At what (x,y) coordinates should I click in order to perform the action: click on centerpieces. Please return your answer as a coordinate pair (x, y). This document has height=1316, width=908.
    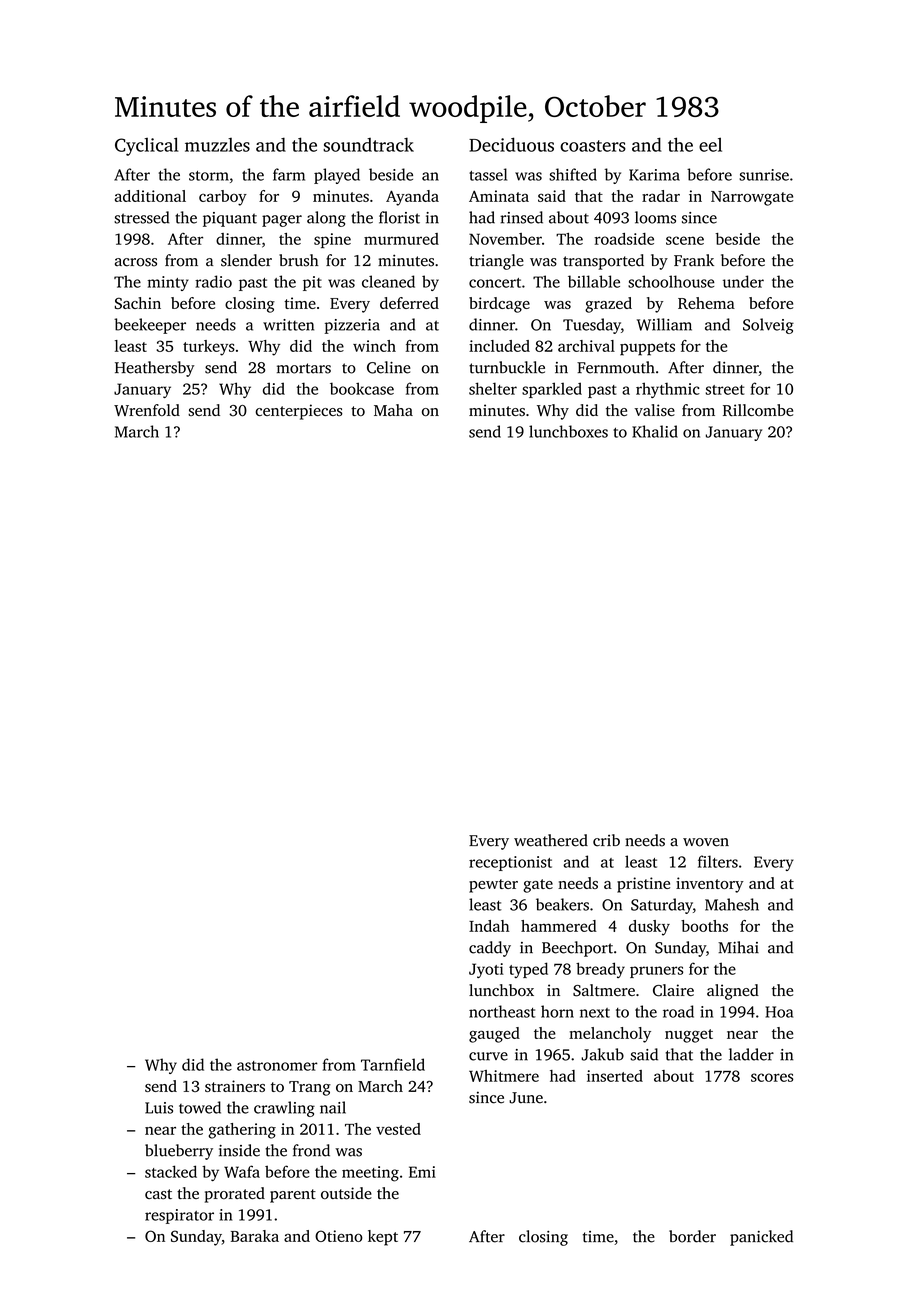
    Looking at the image, I should click on (298, 412).
